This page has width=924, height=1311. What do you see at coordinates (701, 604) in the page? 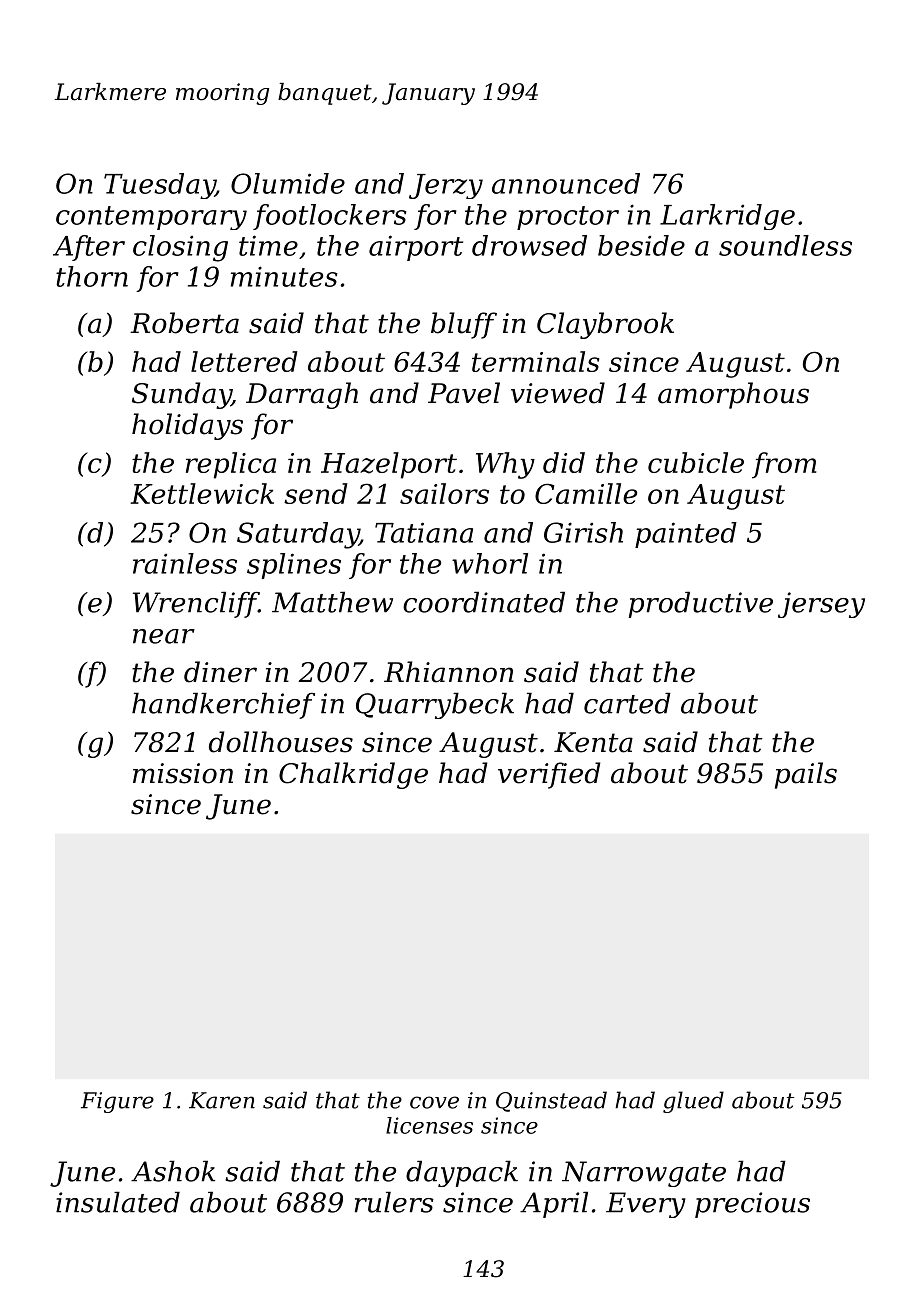
I see `productive` at bounding box center [701, 604].
